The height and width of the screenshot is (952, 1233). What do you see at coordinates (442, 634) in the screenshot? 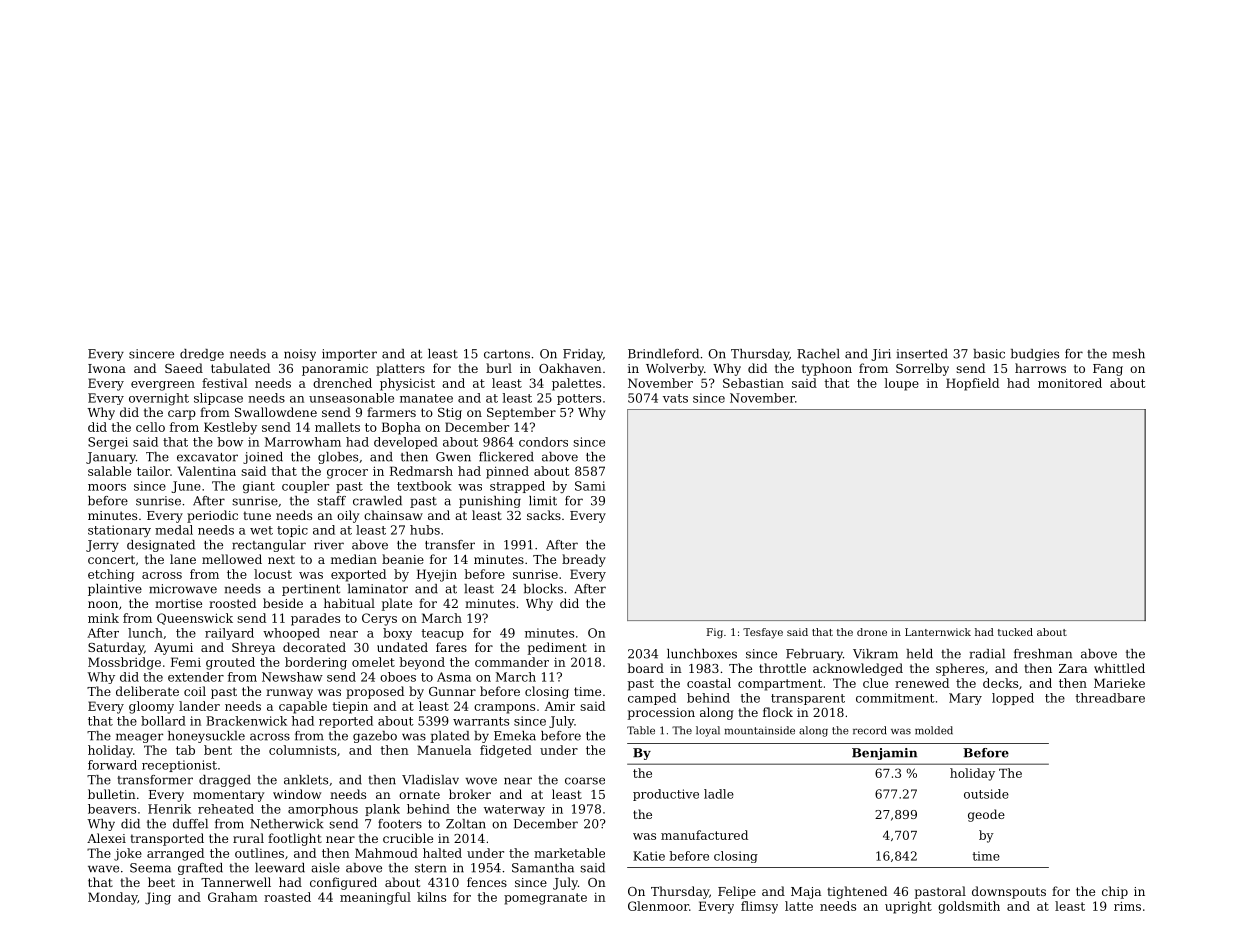
I see `teacup` at bounding box center [442, 634].
